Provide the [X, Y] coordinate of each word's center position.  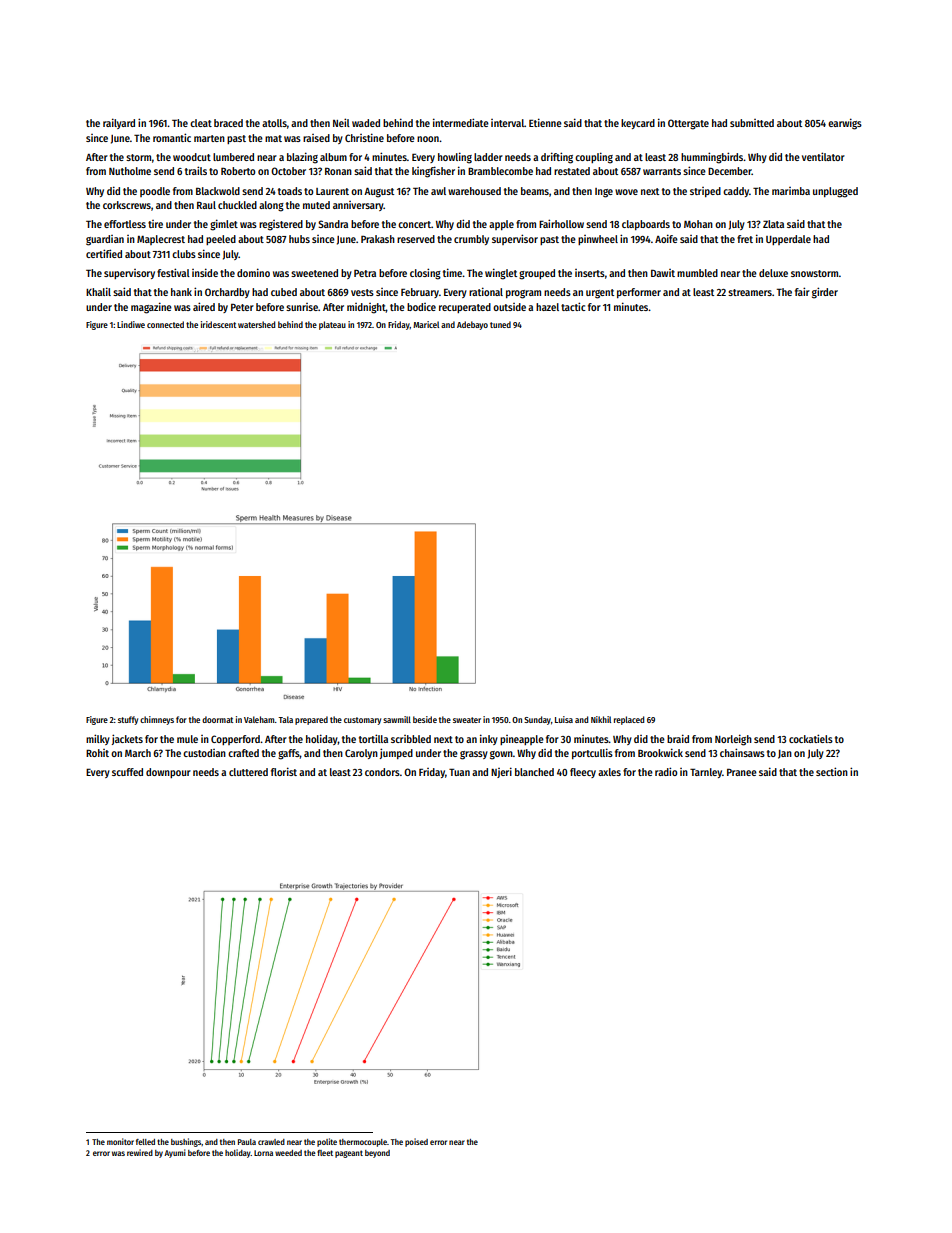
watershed [256, 324]
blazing [302, 158]
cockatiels [811, 738]
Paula [247, 1142]
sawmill [397, 719]
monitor [120, 1141]
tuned [500, 324]
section [832, 771]
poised [416, 1142]
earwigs [845, 124]
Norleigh [733, 740]
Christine [364, 137]
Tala [285, 719]
